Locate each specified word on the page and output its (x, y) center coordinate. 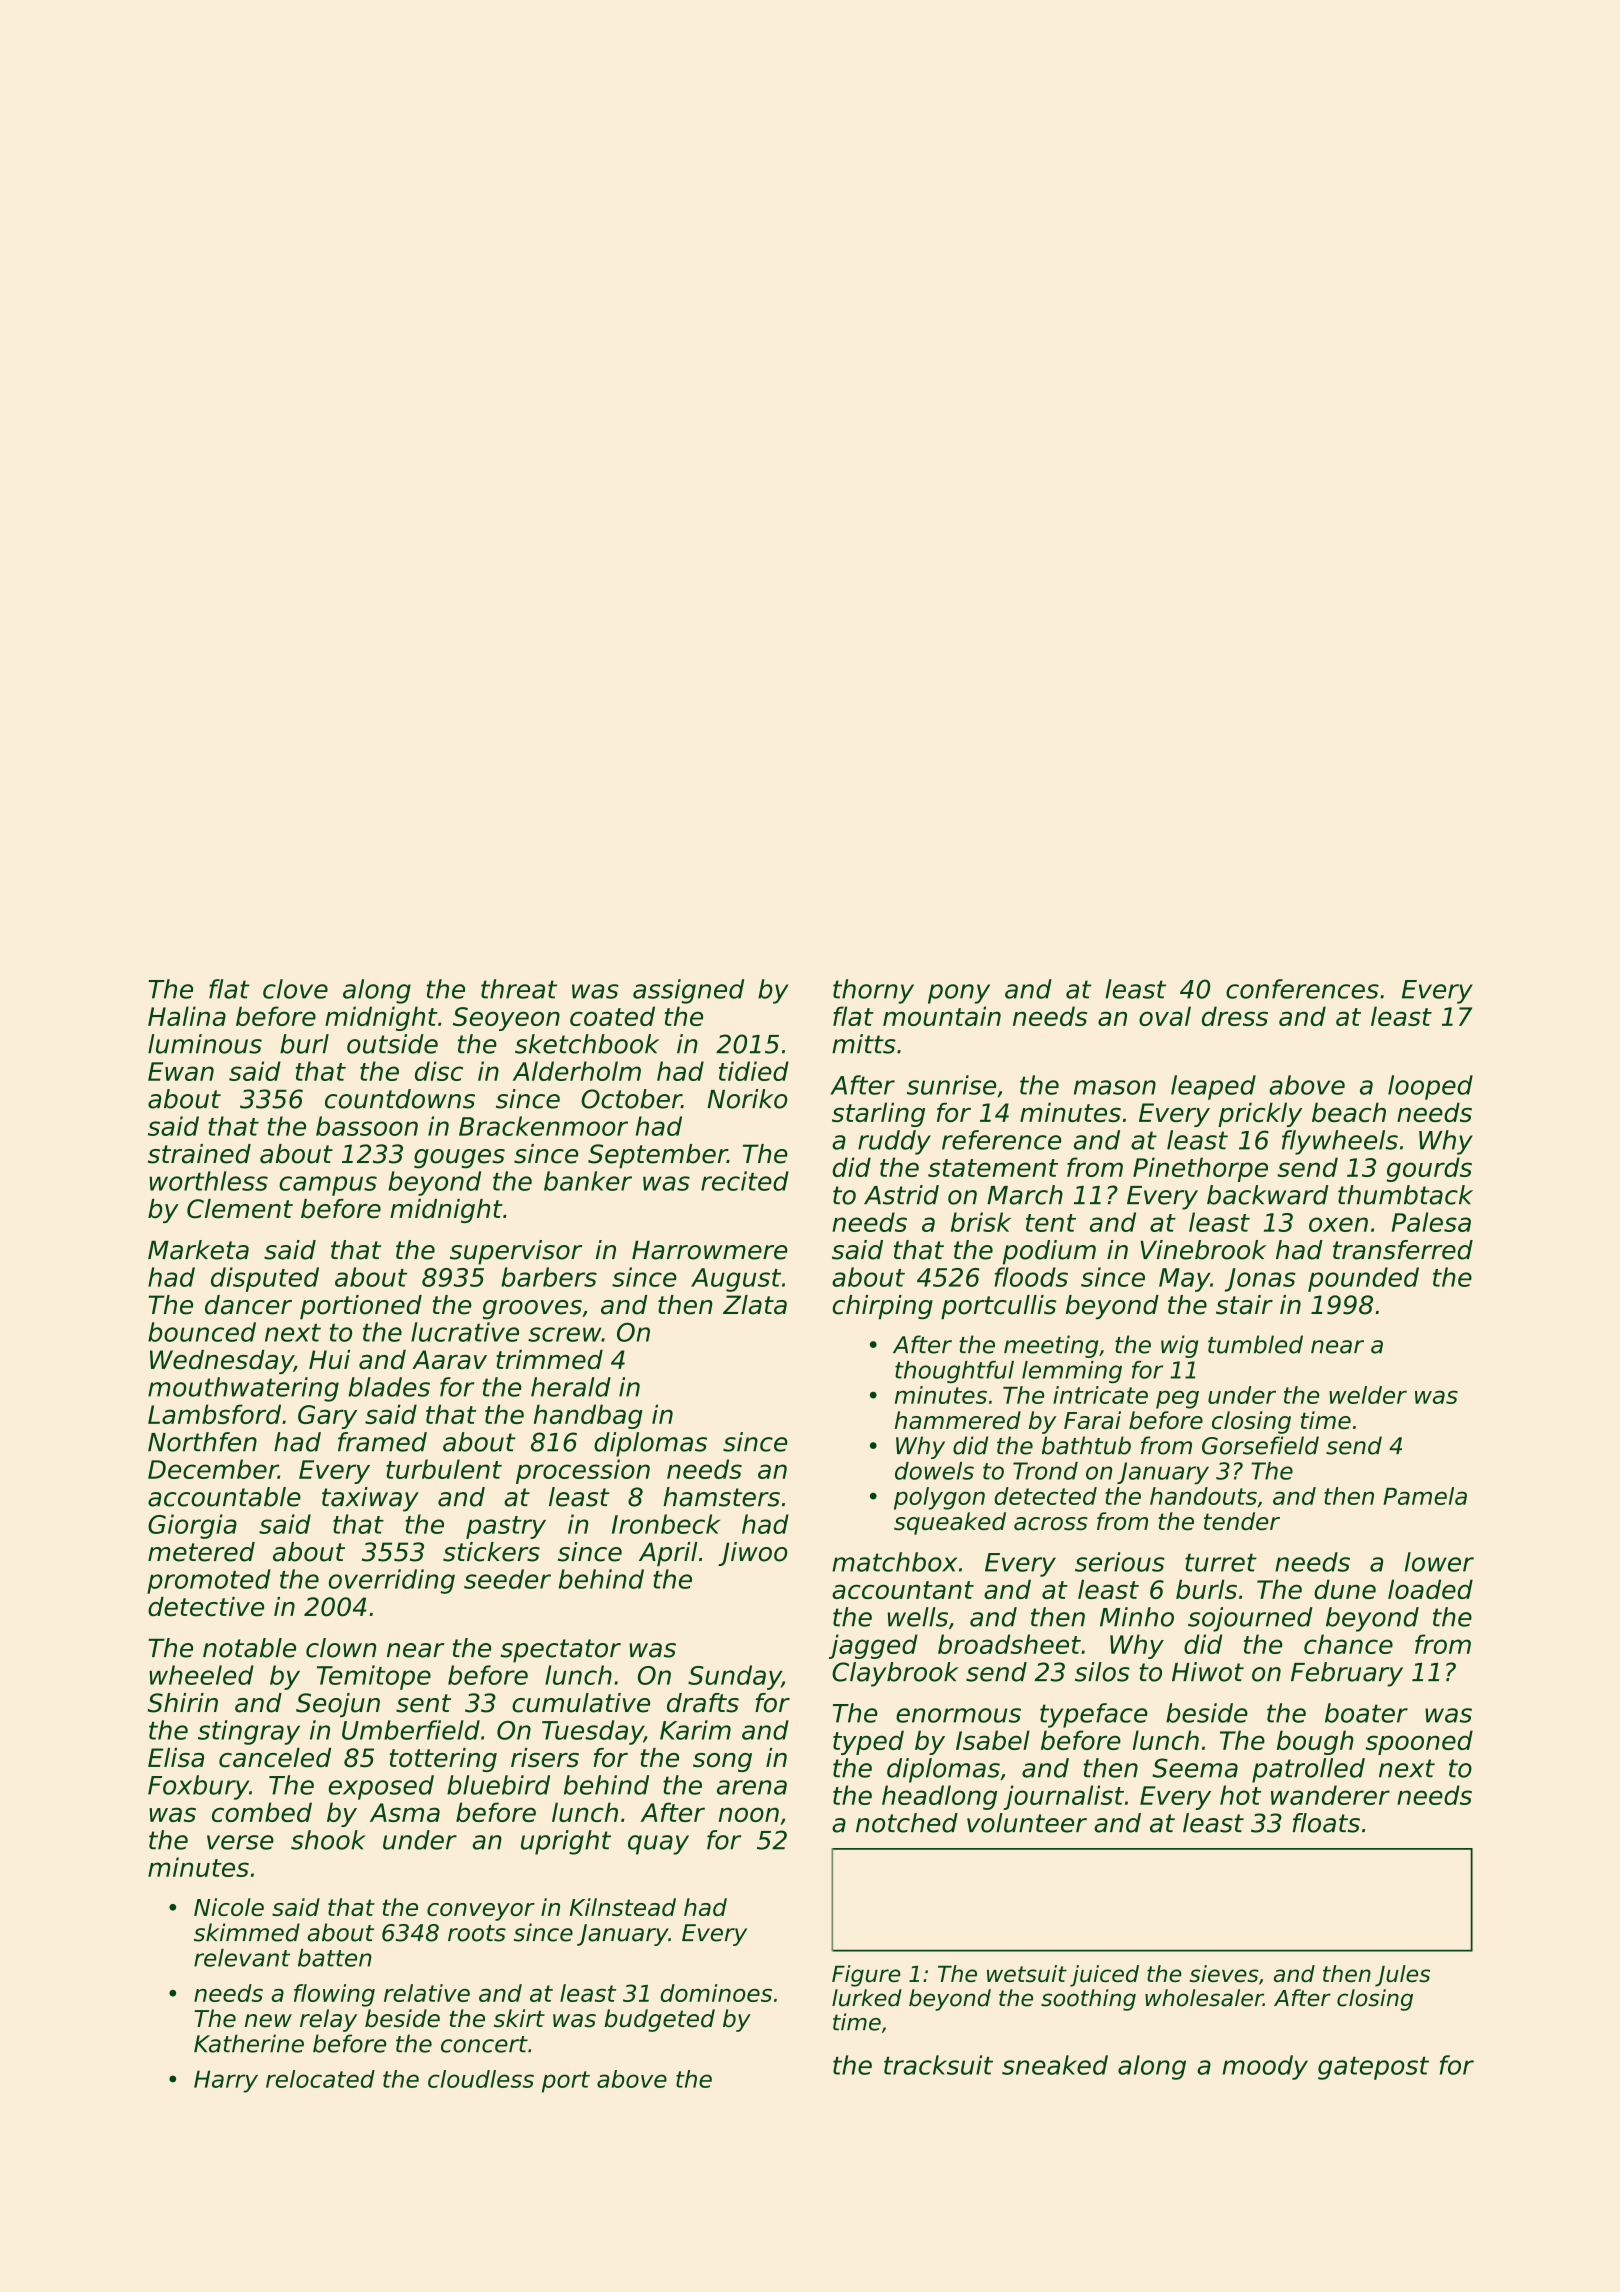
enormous (958, 1715)
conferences (1302, 989)
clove (295, 989)
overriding (392, 1581)
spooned (1419, 1742)
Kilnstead (623, 1907)
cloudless (481, 2079)
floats (1326, 1823)
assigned (688, 991)
